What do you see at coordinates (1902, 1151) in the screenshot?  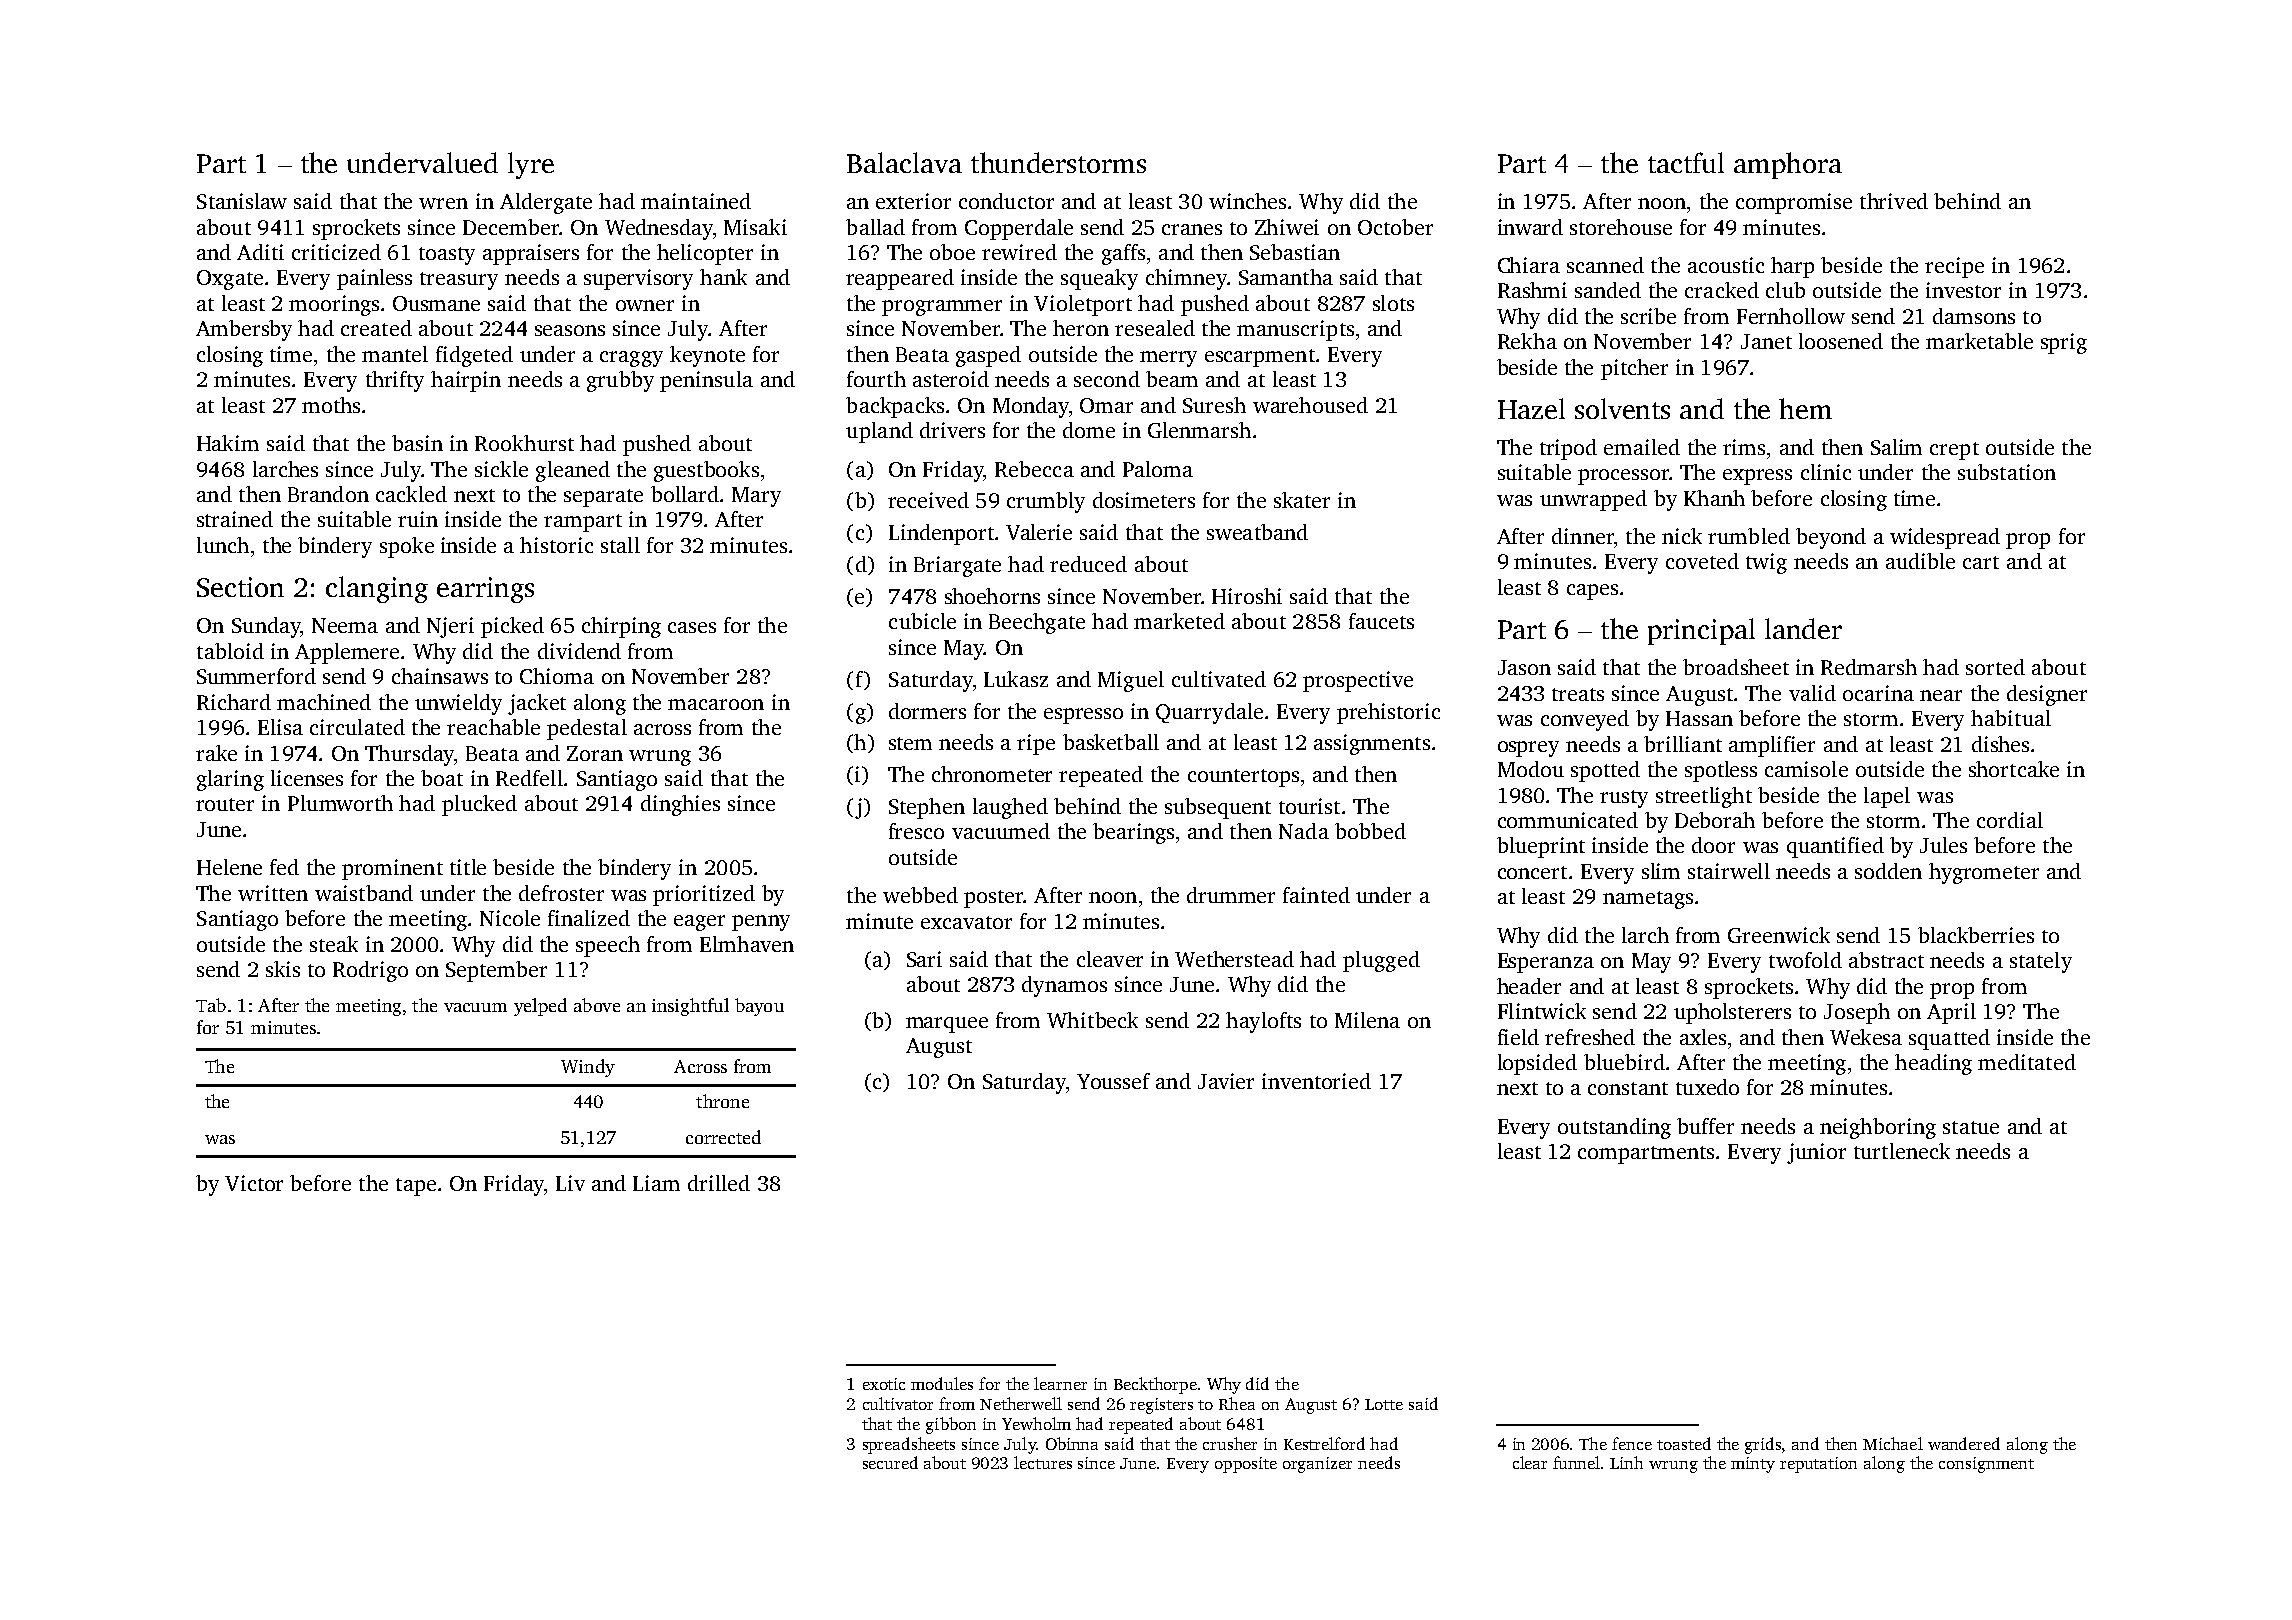 I see `turtleneck` at bounding box center [1902, 1151].
